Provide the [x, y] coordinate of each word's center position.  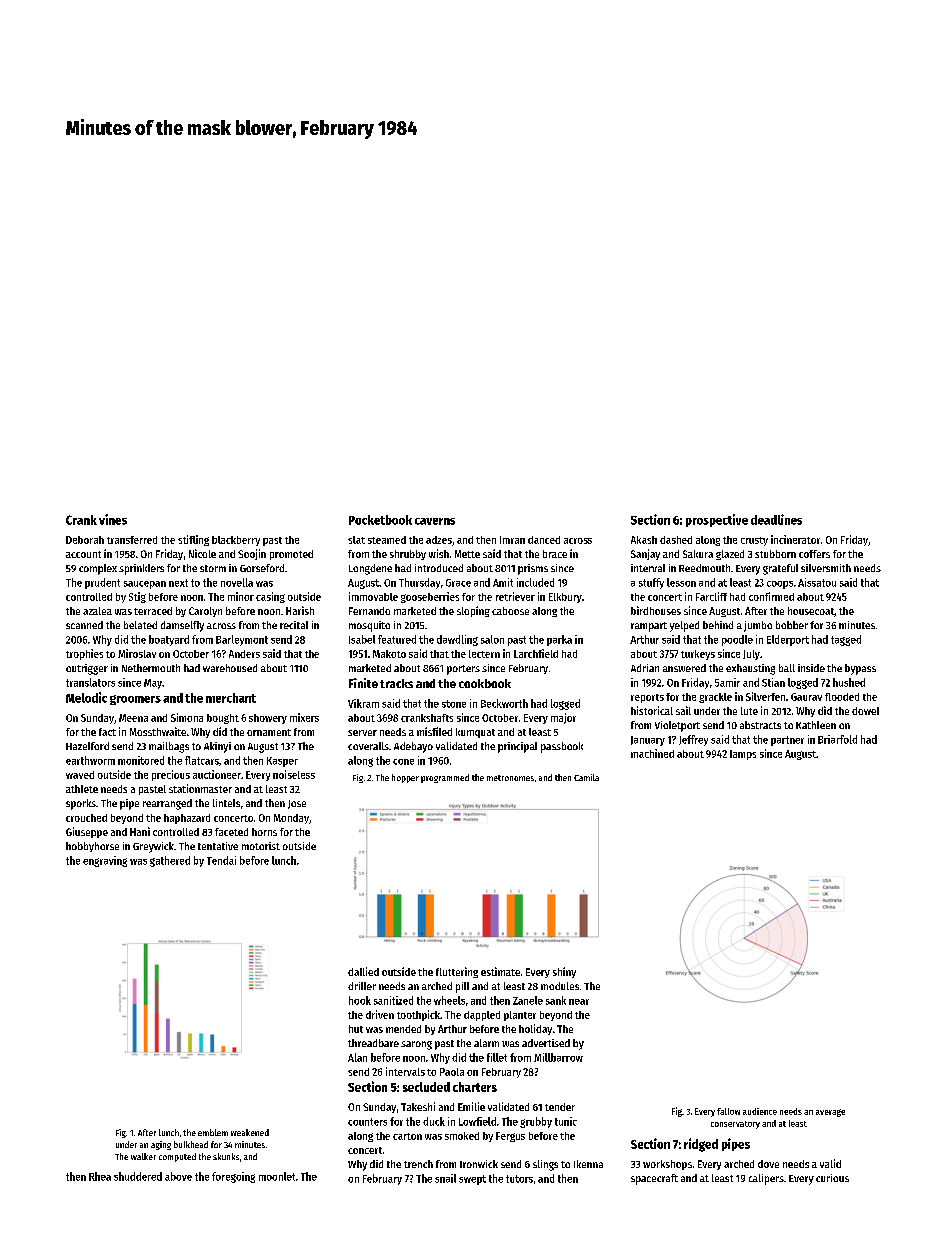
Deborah [85, 540]
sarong [416, 1045]
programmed [445, 778]
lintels [226, 803]
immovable [373, 596]
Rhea [100, 1176]
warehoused [230, 668]
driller [362, 986]
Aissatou [817, 582]
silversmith [826, 568]
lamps [743, 755]
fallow [728, 1111]
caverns [435, 521]
